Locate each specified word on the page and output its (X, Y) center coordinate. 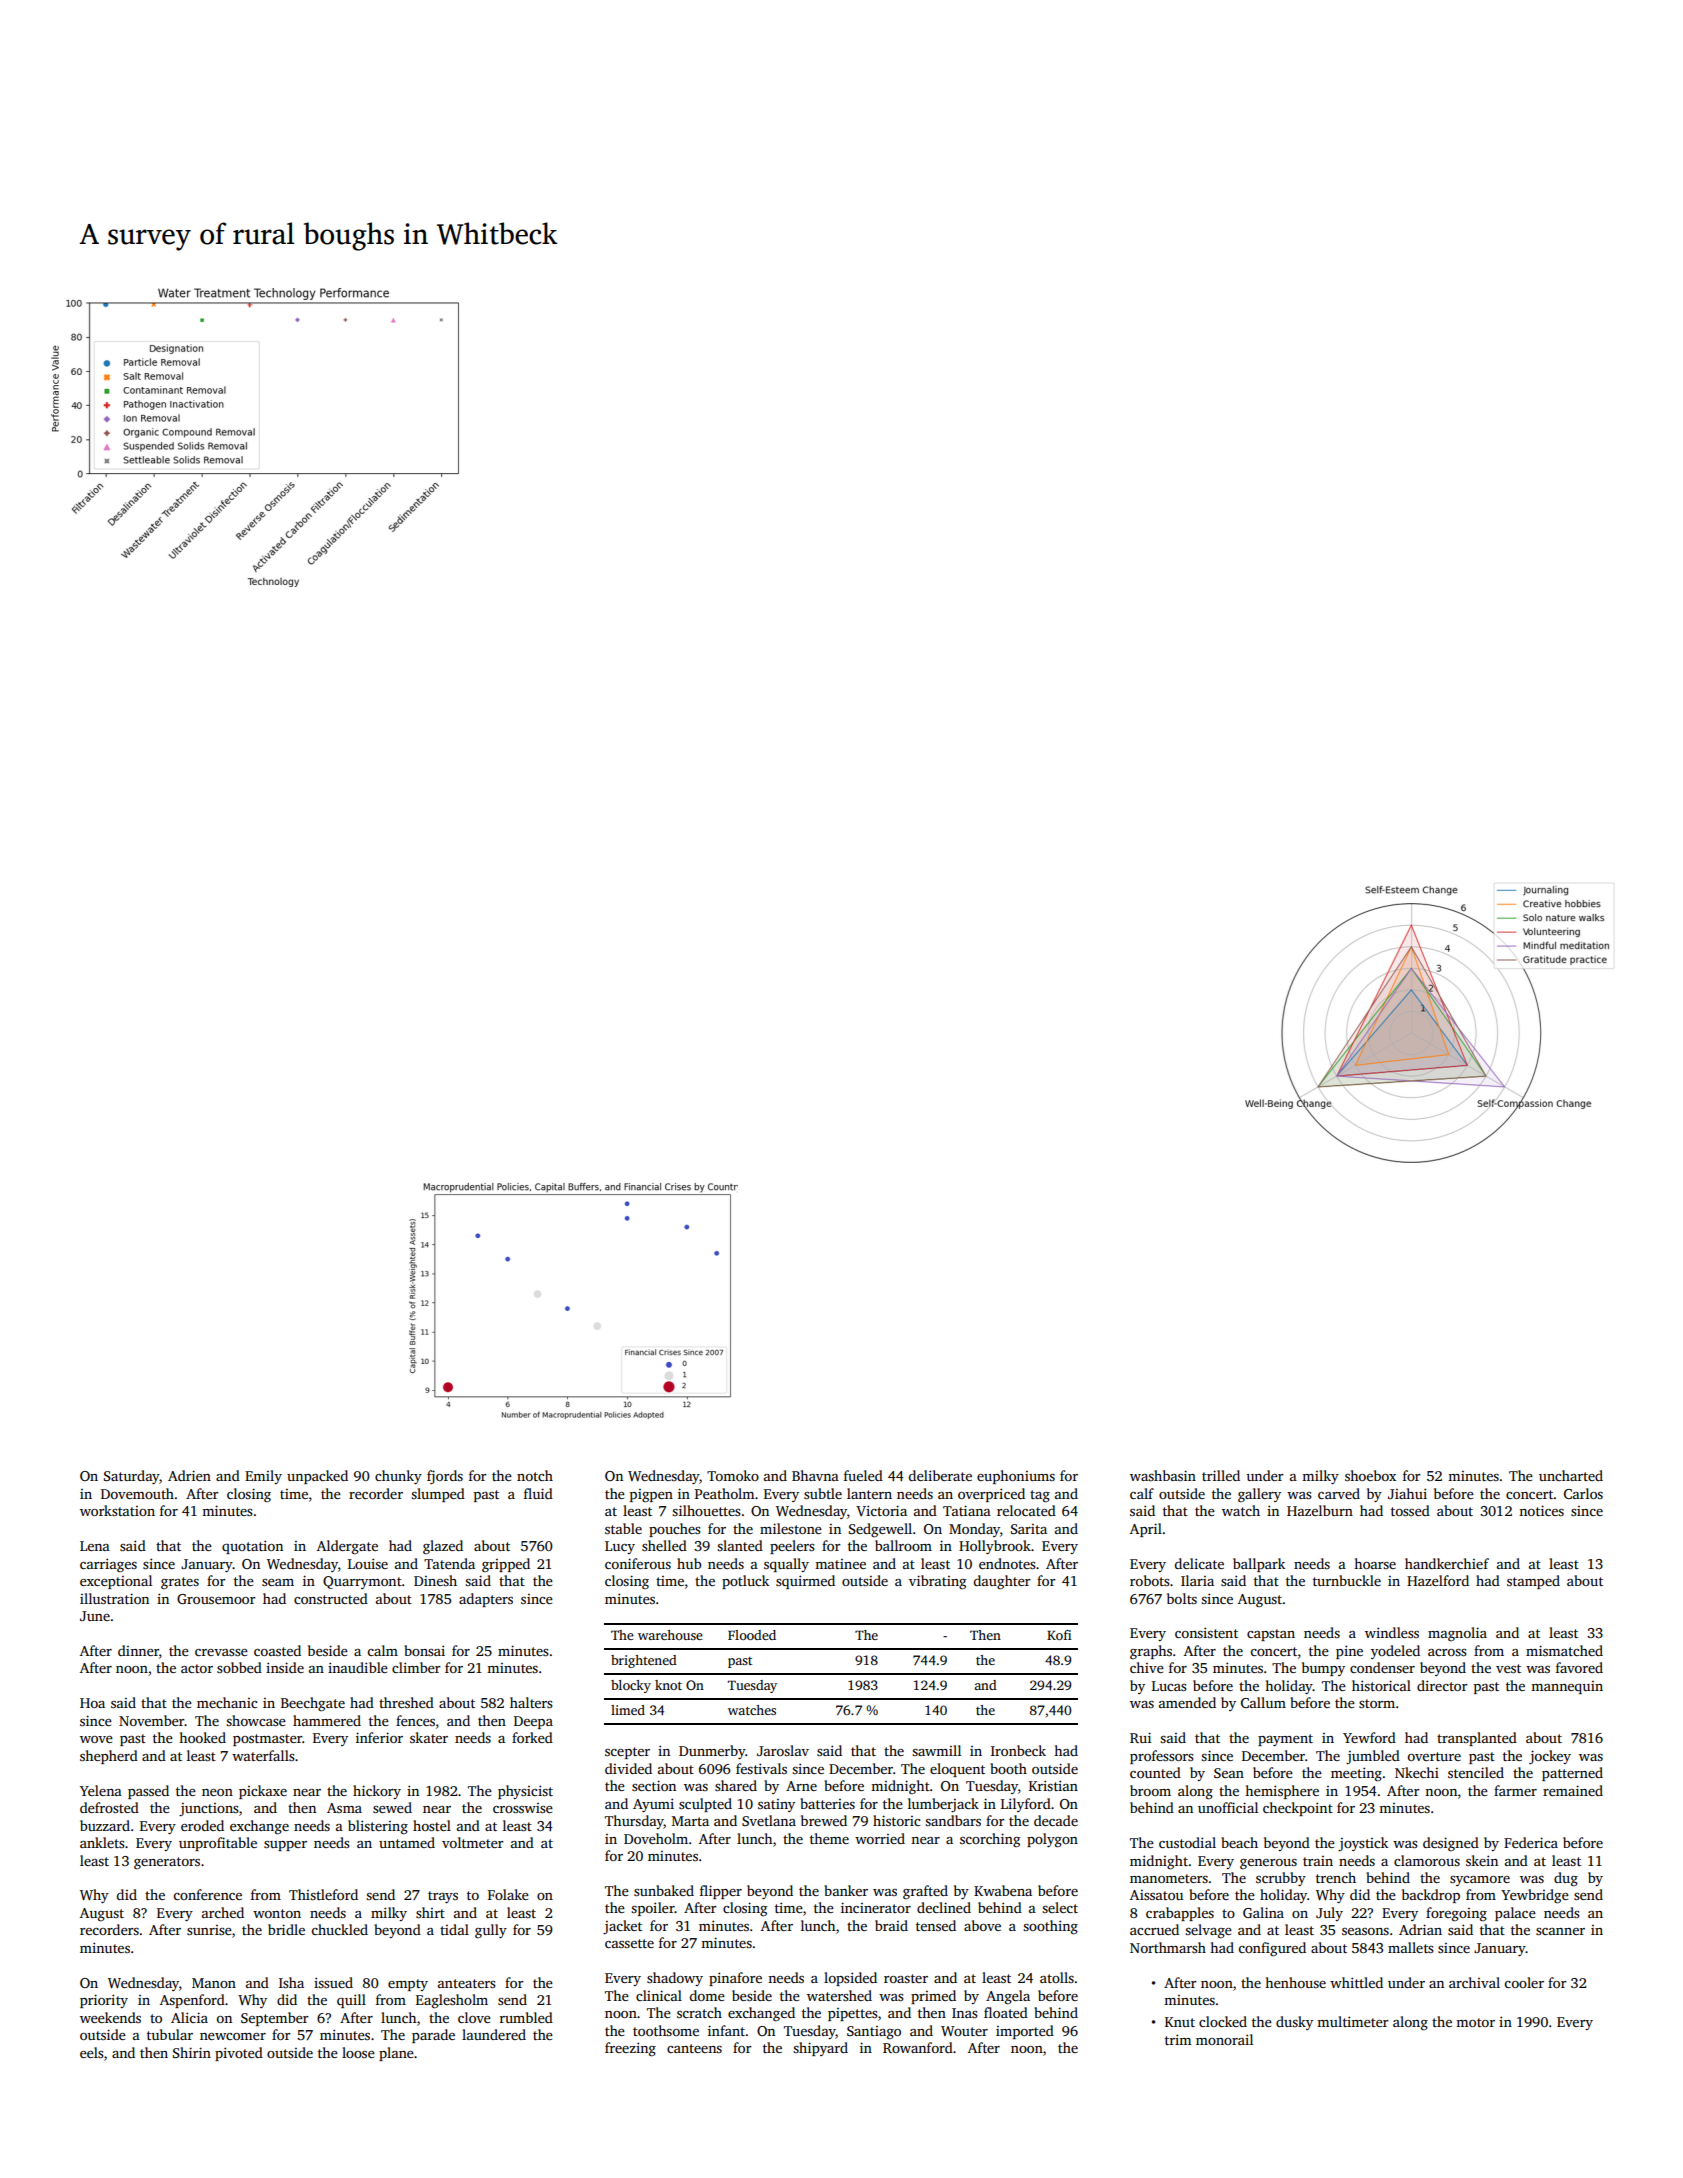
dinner (138, 1650)
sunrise (209, 1930)
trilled (1221, 1475)
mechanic (227, 1702)
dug (1566, 1879)
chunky (398, 1477)
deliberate (940, 1475)
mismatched (1564, 1650)
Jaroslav (783, 1750)
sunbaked (664, 1890)
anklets (102, 1842)
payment (1285, 1740)
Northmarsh (1168, 1947)
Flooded (752, 1635)
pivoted (239, 2054)
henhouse (1295, 1982)
